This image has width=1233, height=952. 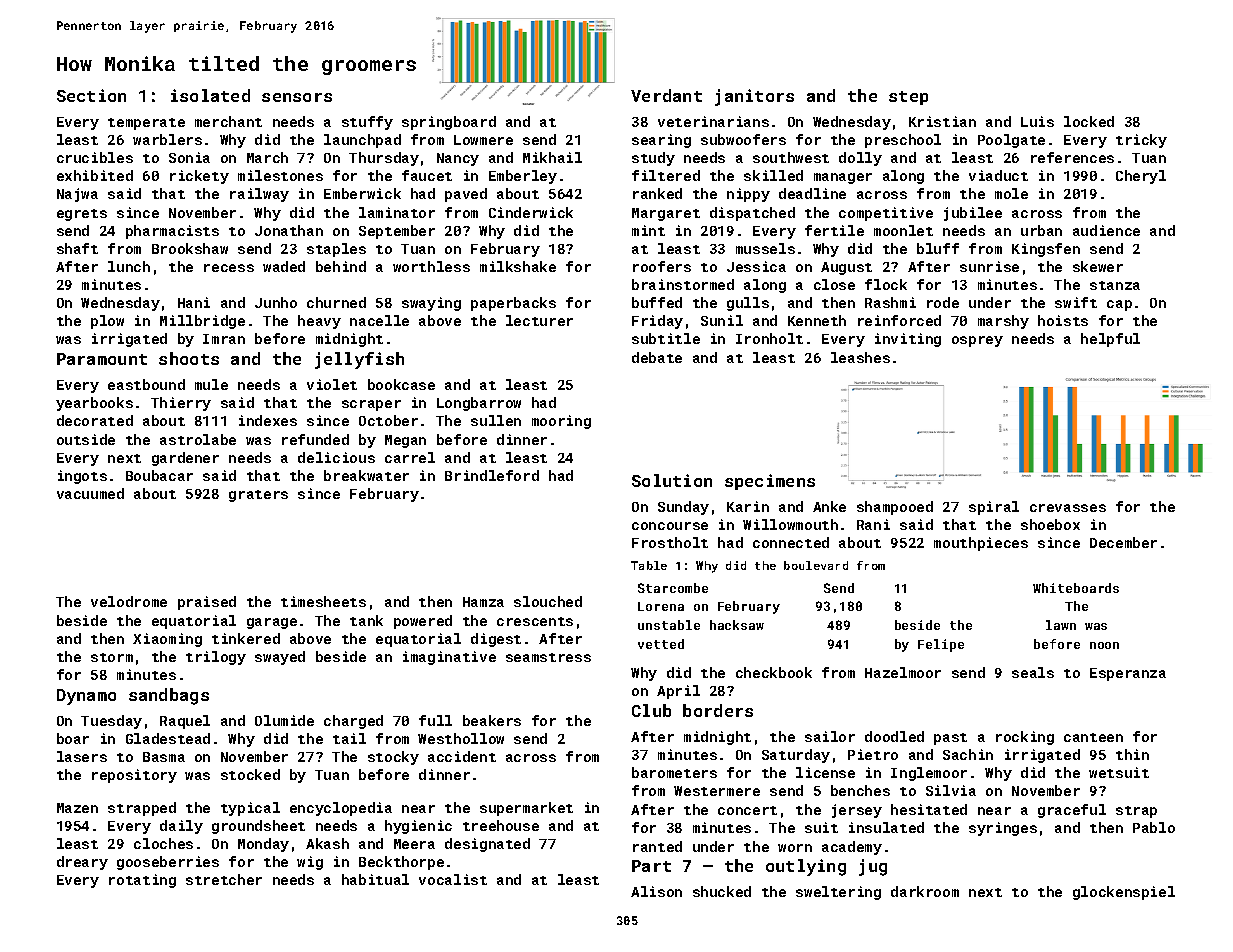 I want to click on vocalist, so click(x=453, y=879).
